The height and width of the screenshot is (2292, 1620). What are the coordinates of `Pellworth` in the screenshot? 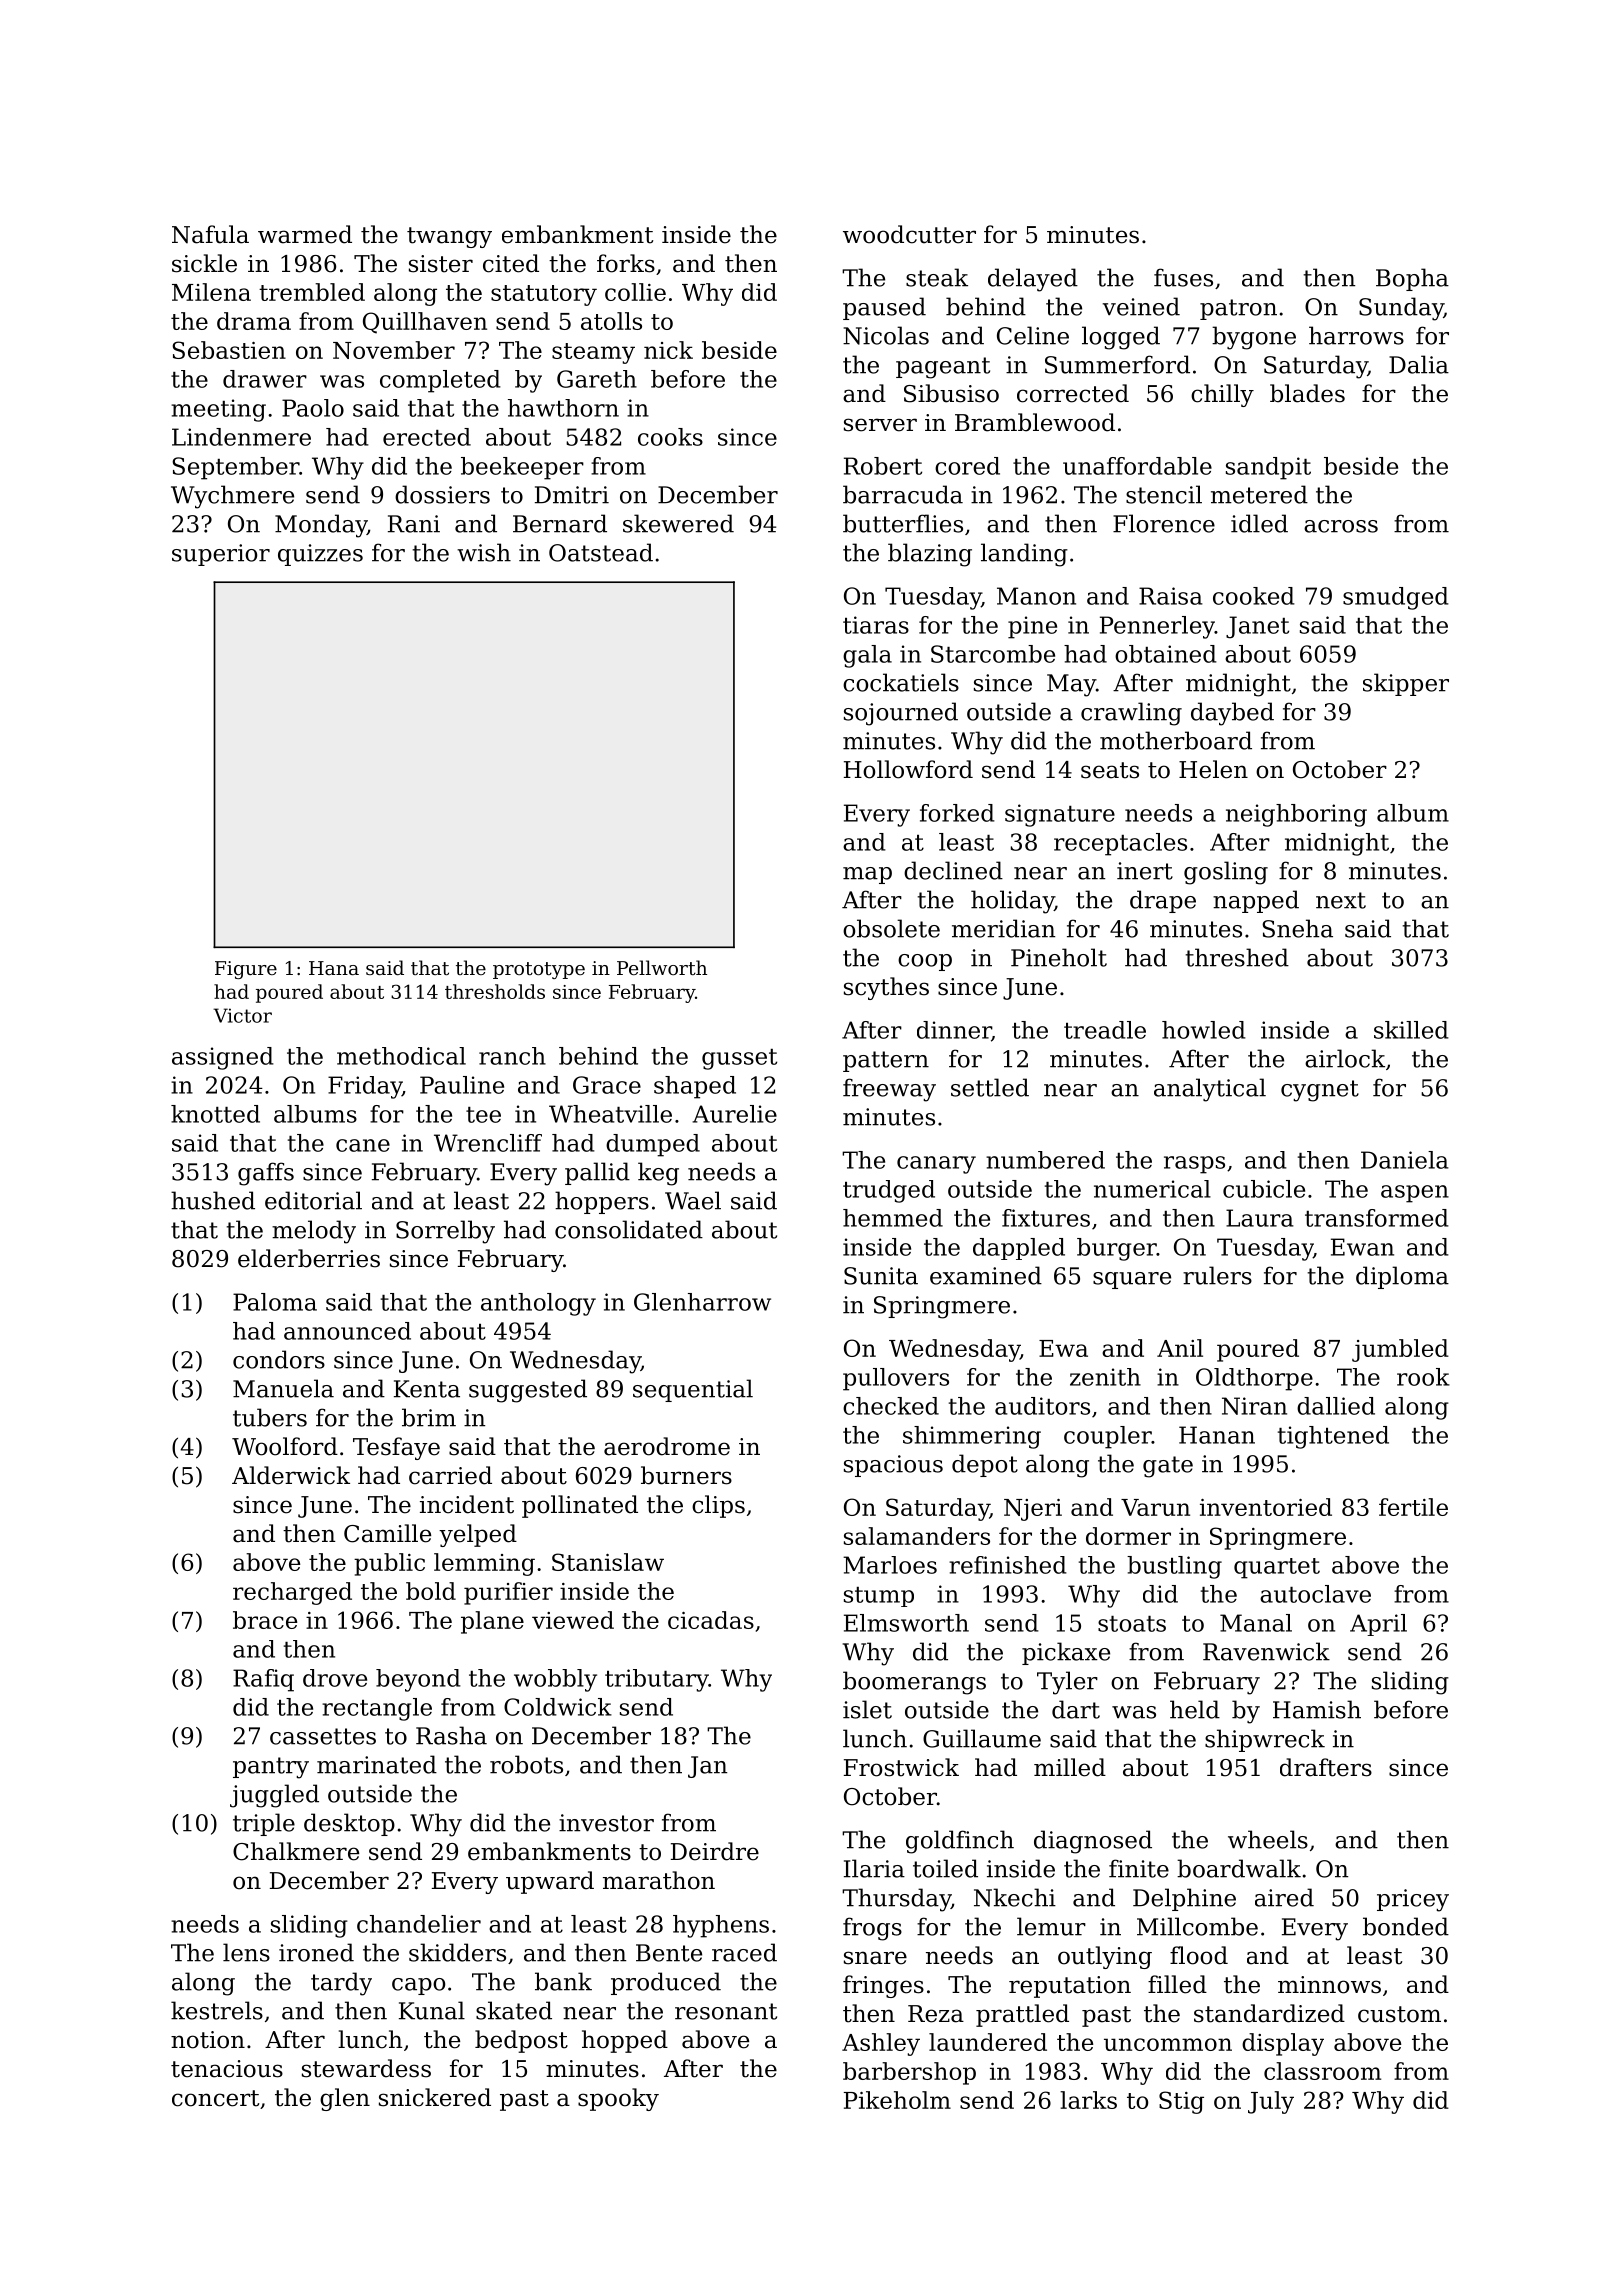 It's located at (662, 967).
